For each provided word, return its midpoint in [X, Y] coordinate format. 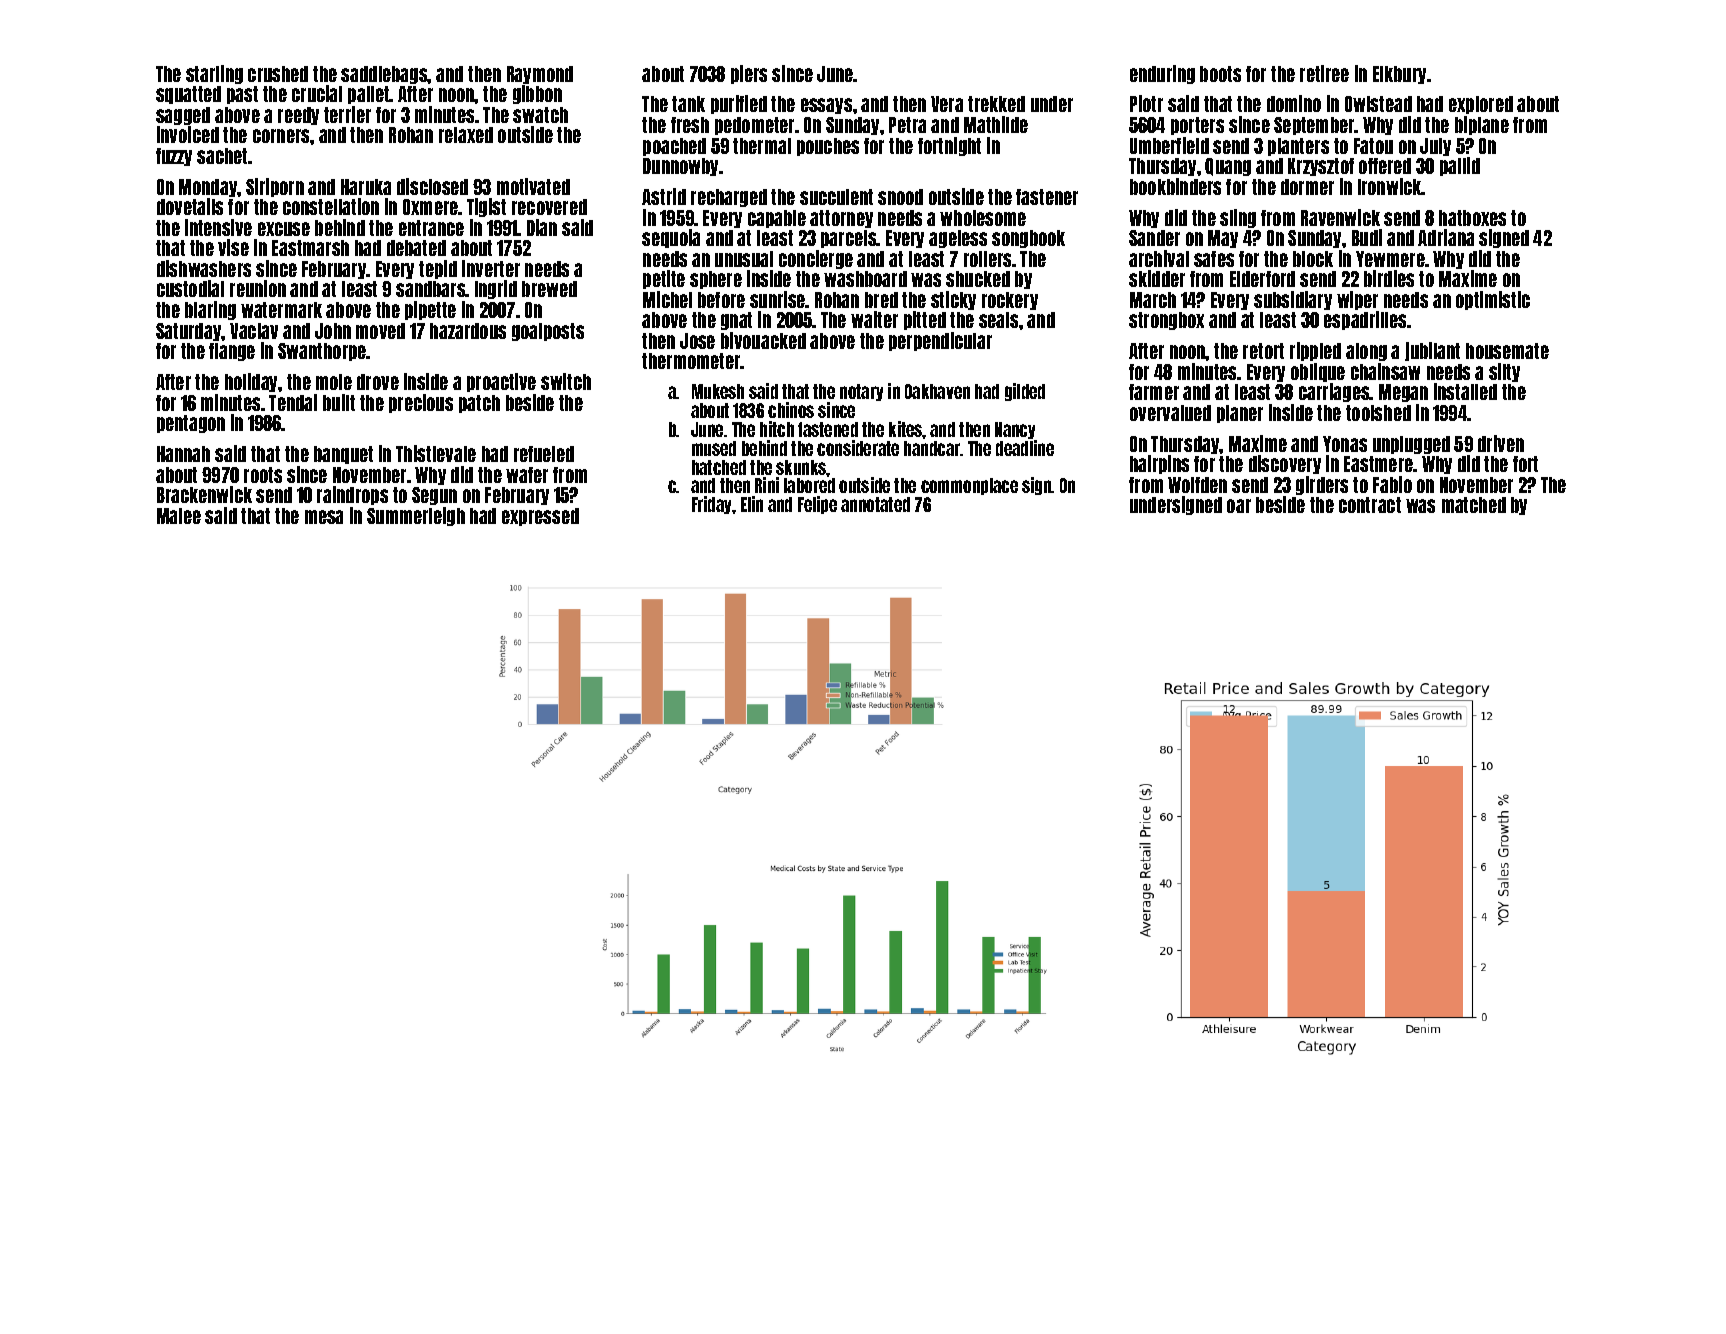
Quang [1228, 167]
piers [749, 74]
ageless [958, 239]
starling [214, 74]
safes [1214, 259]
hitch [777, 429]
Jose [697, 341]
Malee [179, 516]
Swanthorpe [322, 352]
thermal [762, 146]
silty [1504, 372]
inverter [491, 268]
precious [421, 403]
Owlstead [1378, 104]
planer [1240, 414]
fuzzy [174, 157]
